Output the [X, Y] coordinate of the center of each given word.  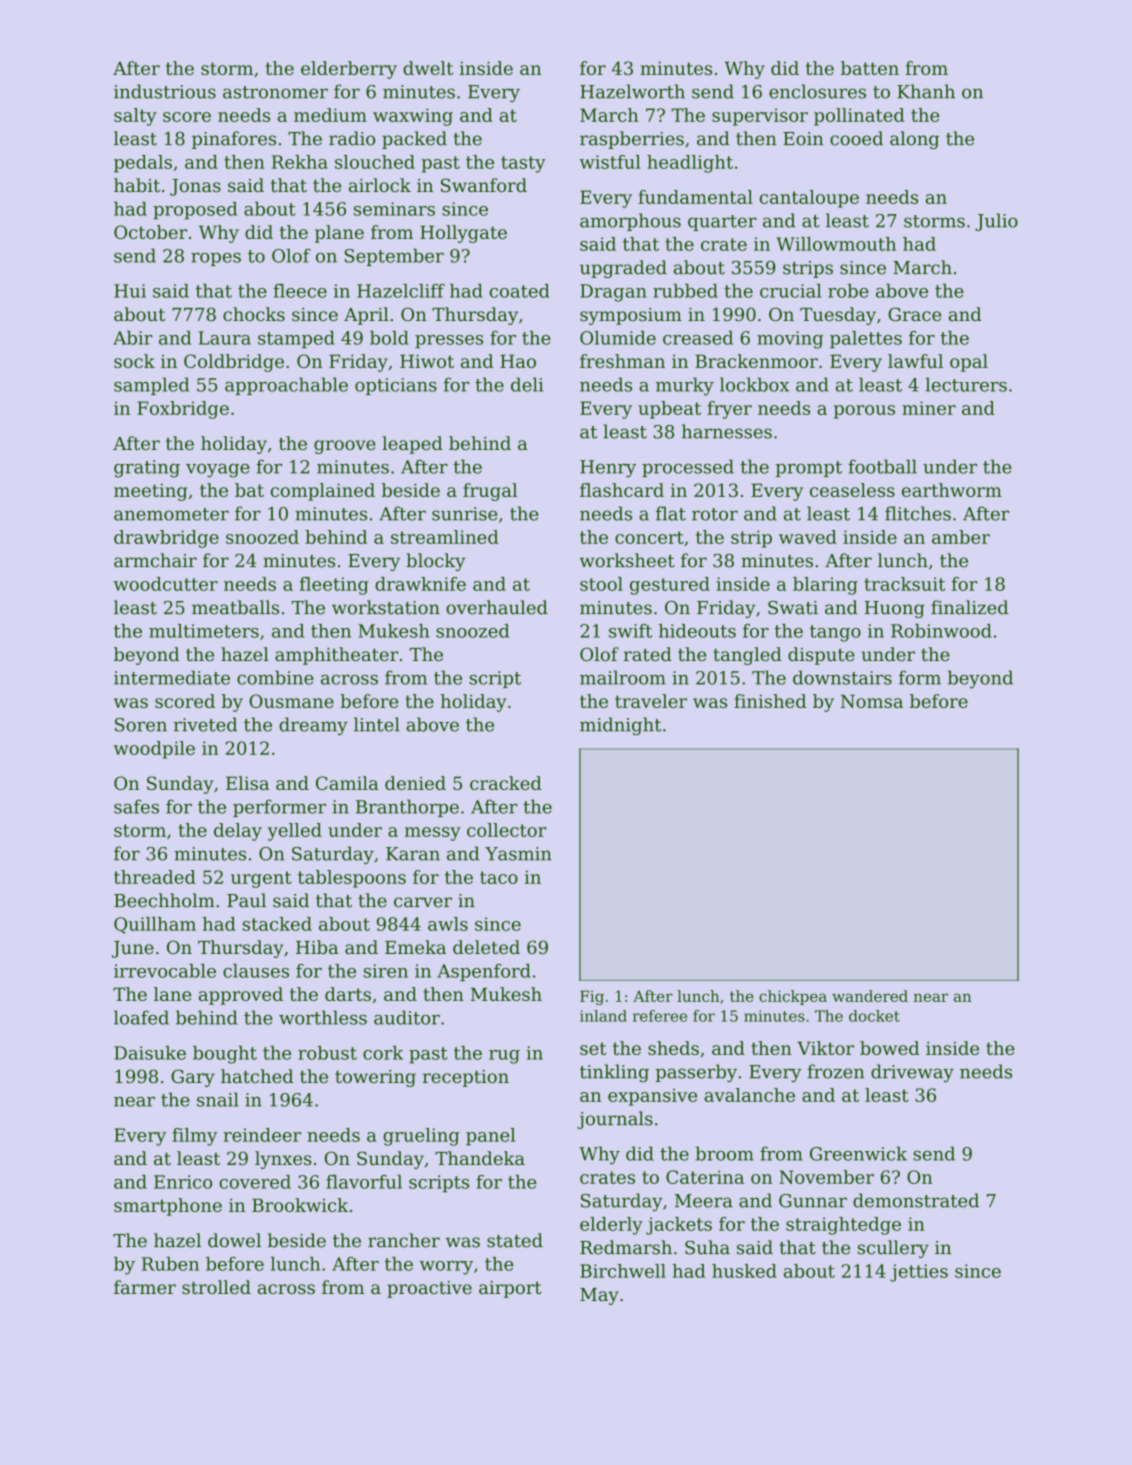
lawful [915, 361]
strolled [216, 1287]
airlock [380, 185]
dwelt [428, 68]
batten [870, 68]
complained [323, 492]
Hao [518, 361]
